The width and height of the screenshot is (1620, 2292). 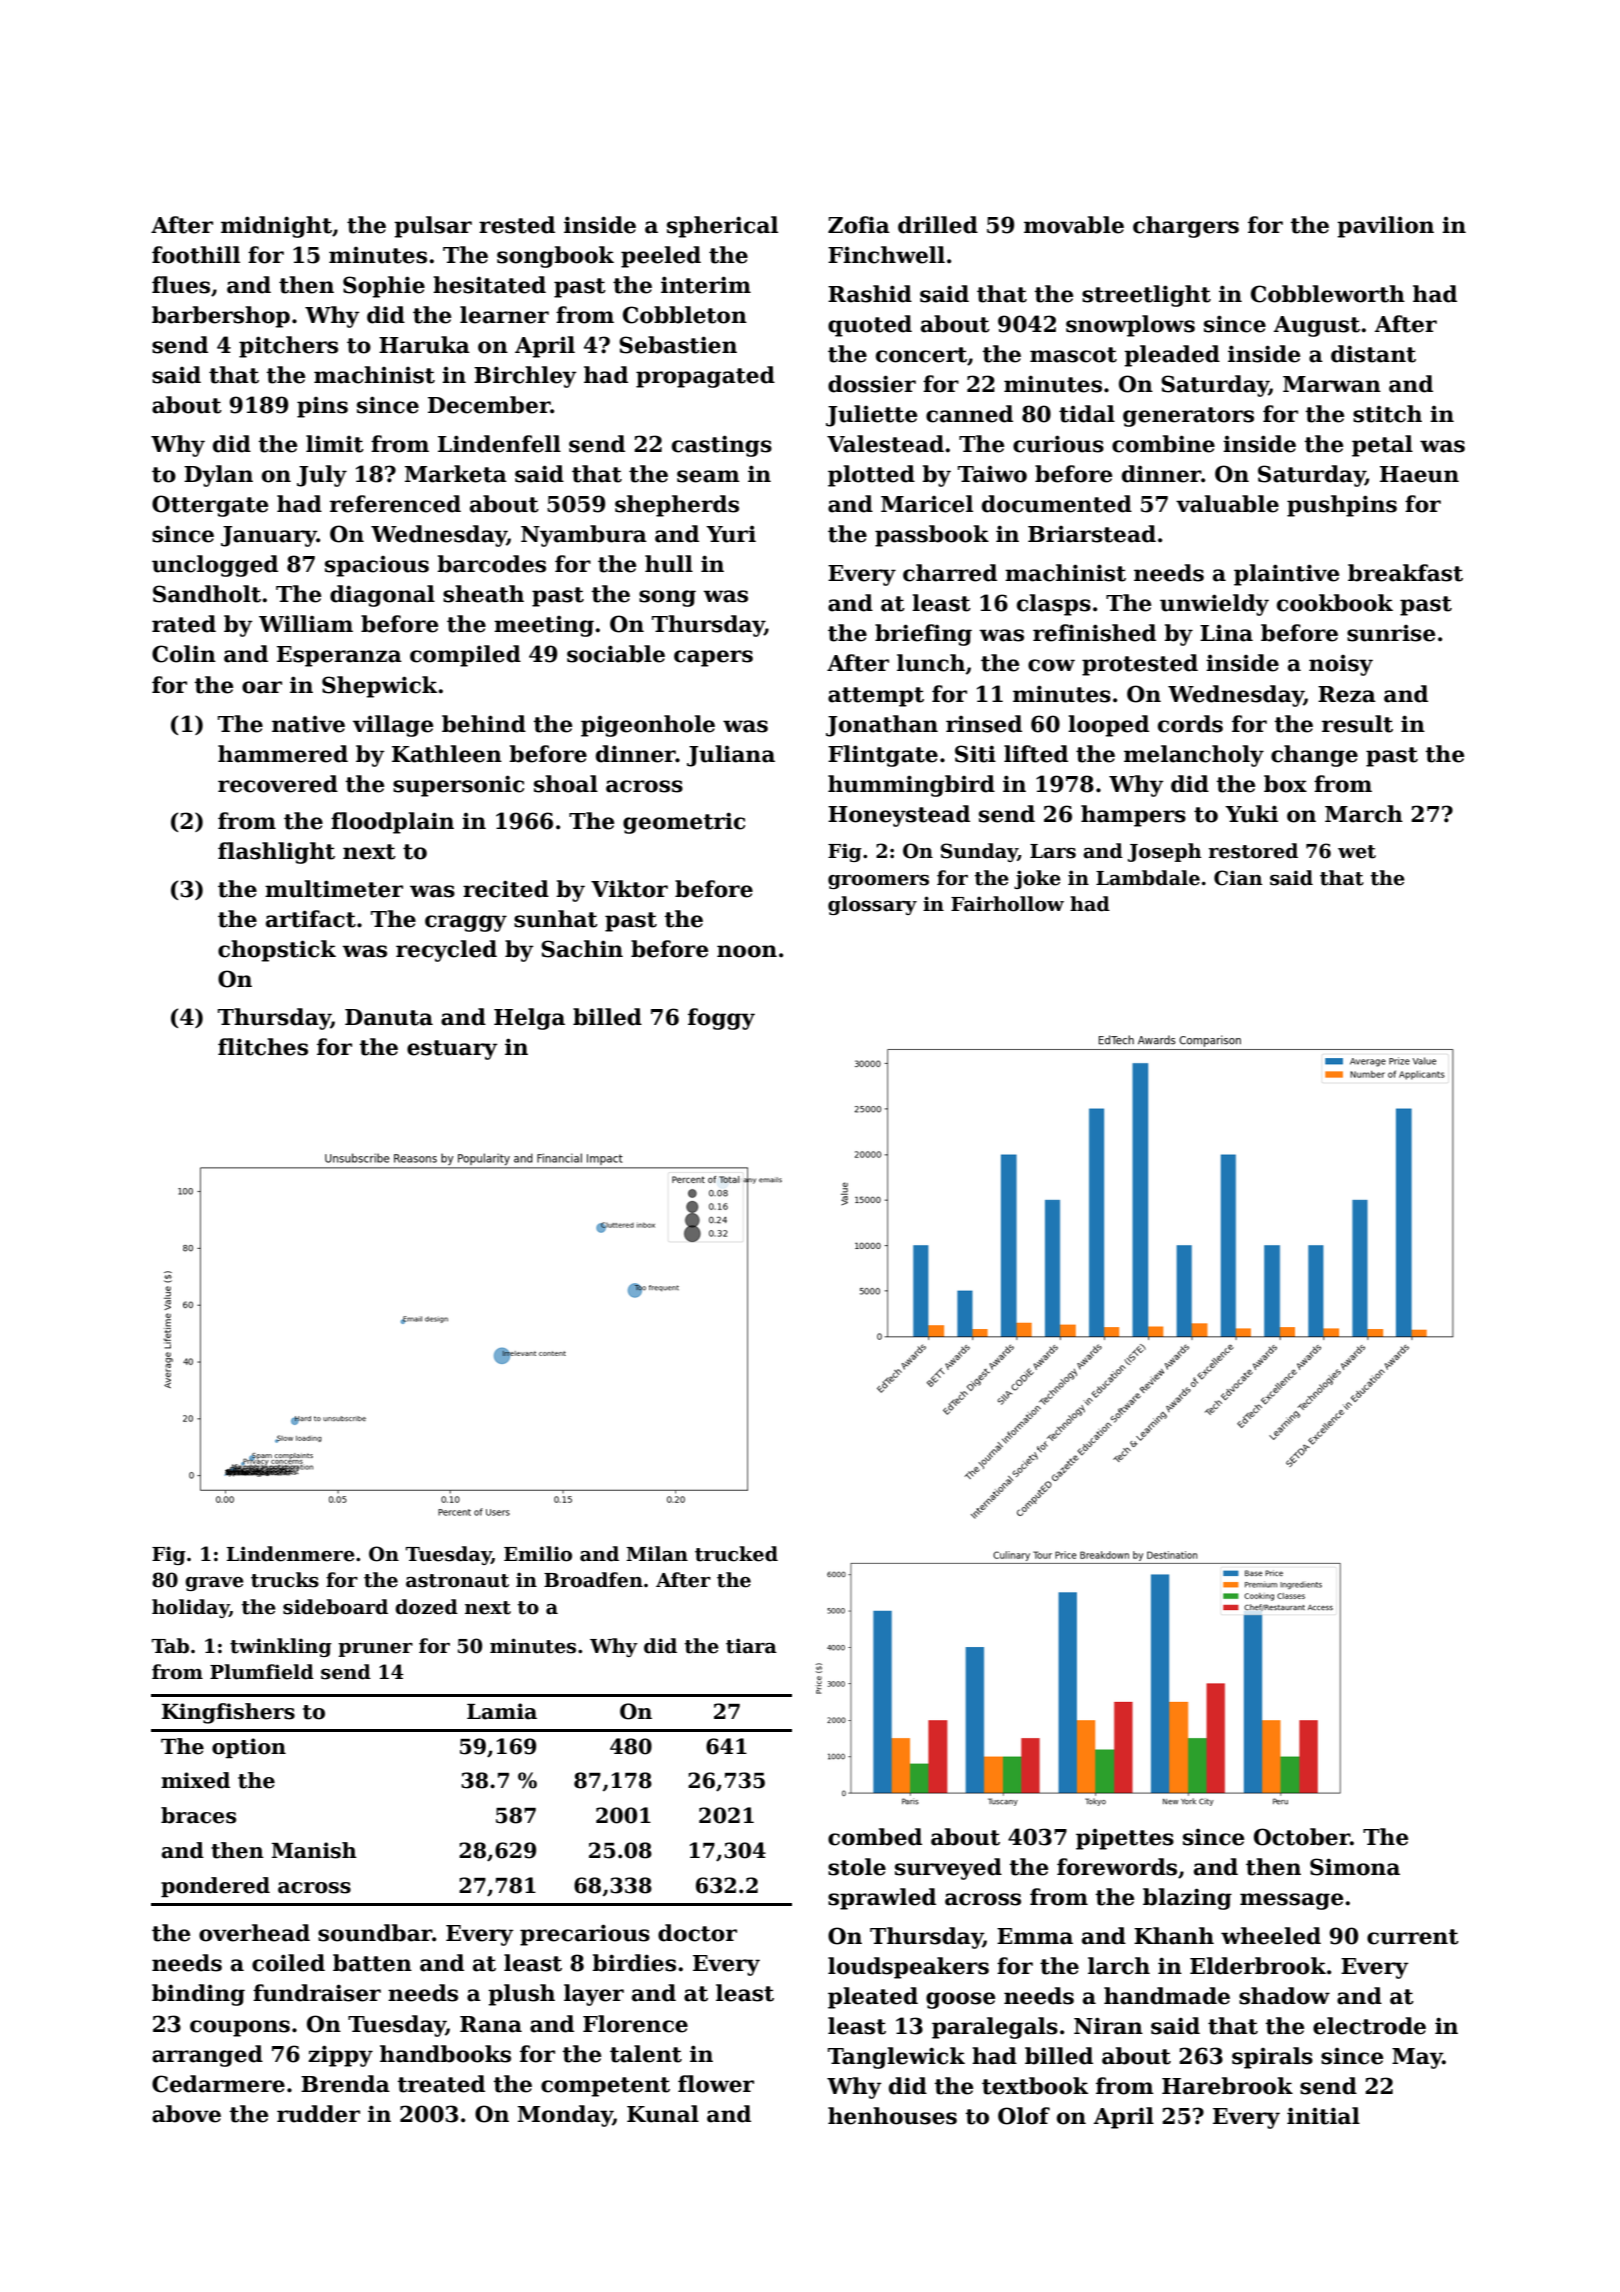 What do you see at coordinates (538, 1554) in the screenshot?
I see `Emilio` at bounding box center [538, 1554].
